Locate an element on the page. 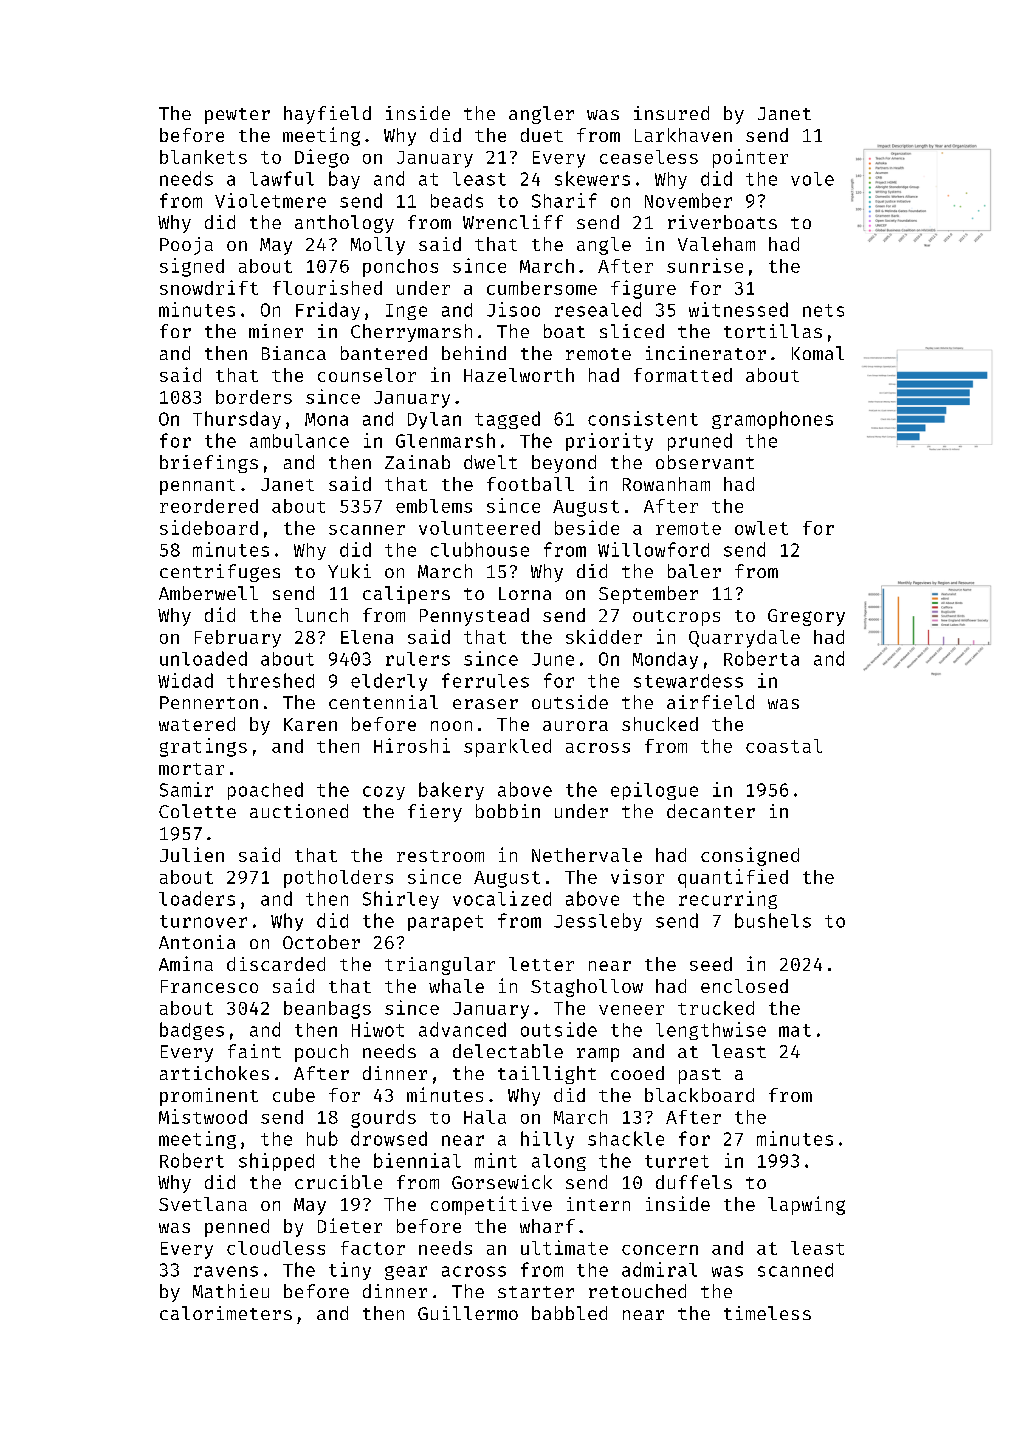  Gregory is located at coordinates (806, 617).
